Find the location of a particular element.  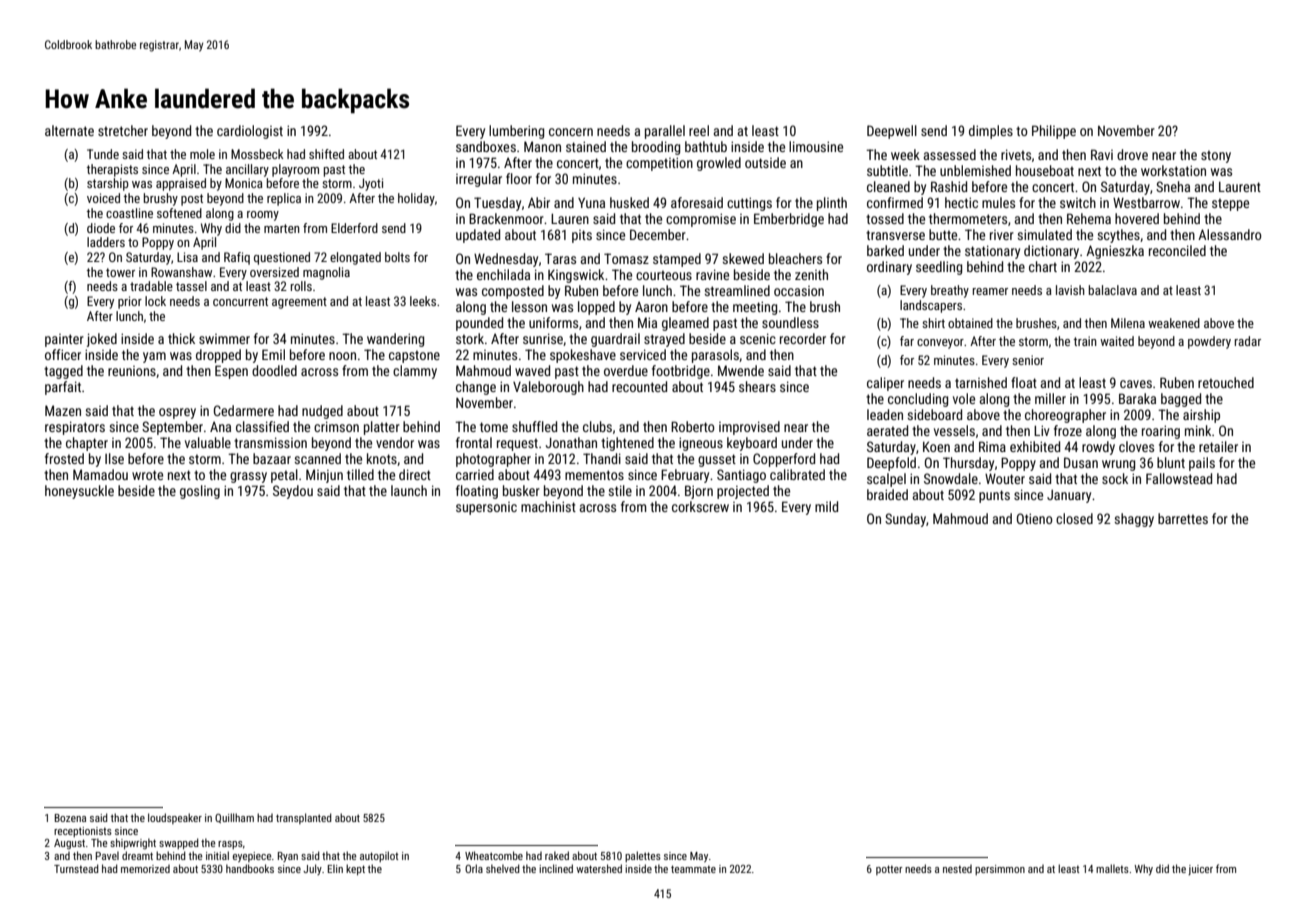

Sunday is located at coordinates (905, 520).
